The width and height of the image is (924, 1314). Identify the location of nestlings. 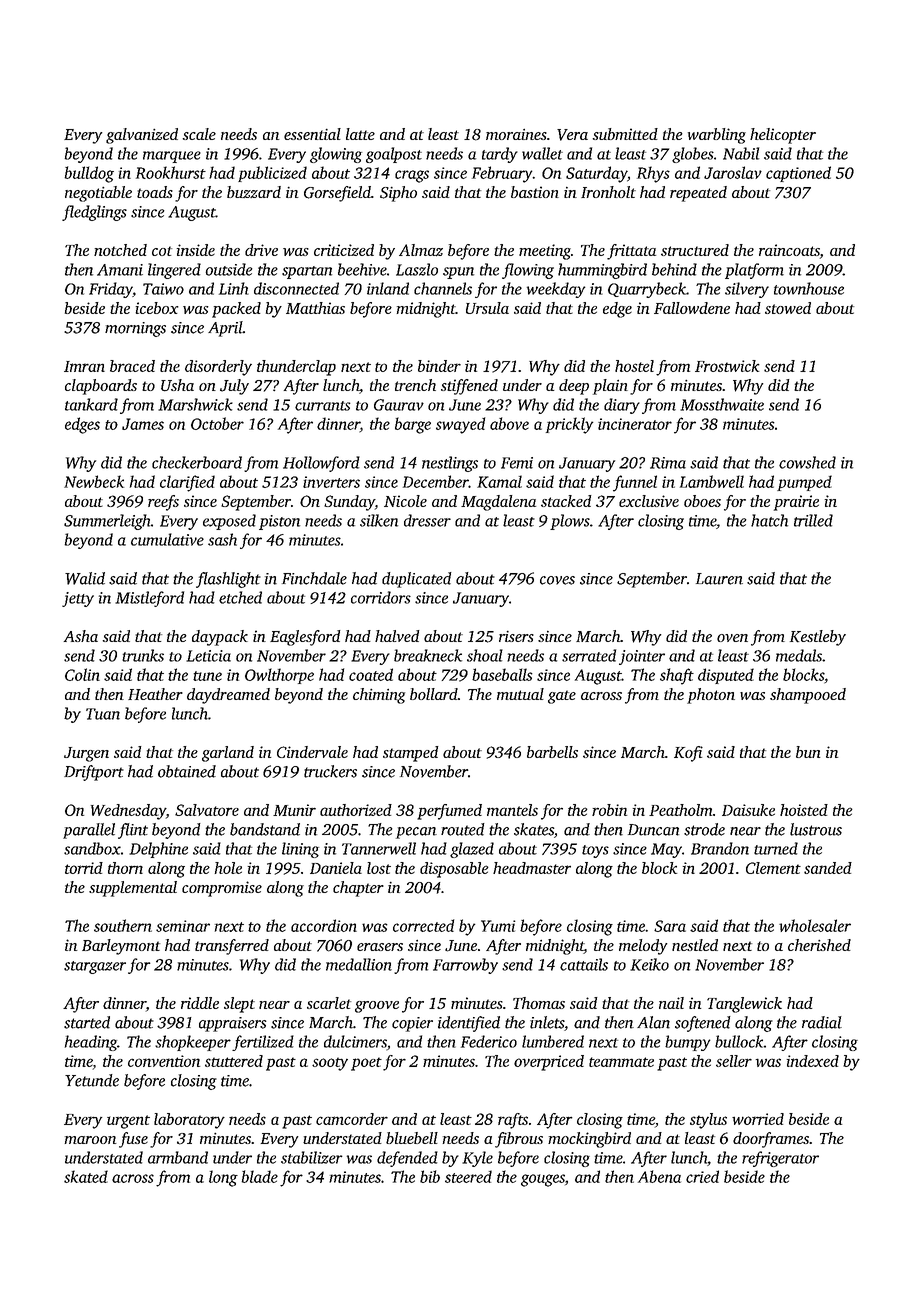
(450, 464).
